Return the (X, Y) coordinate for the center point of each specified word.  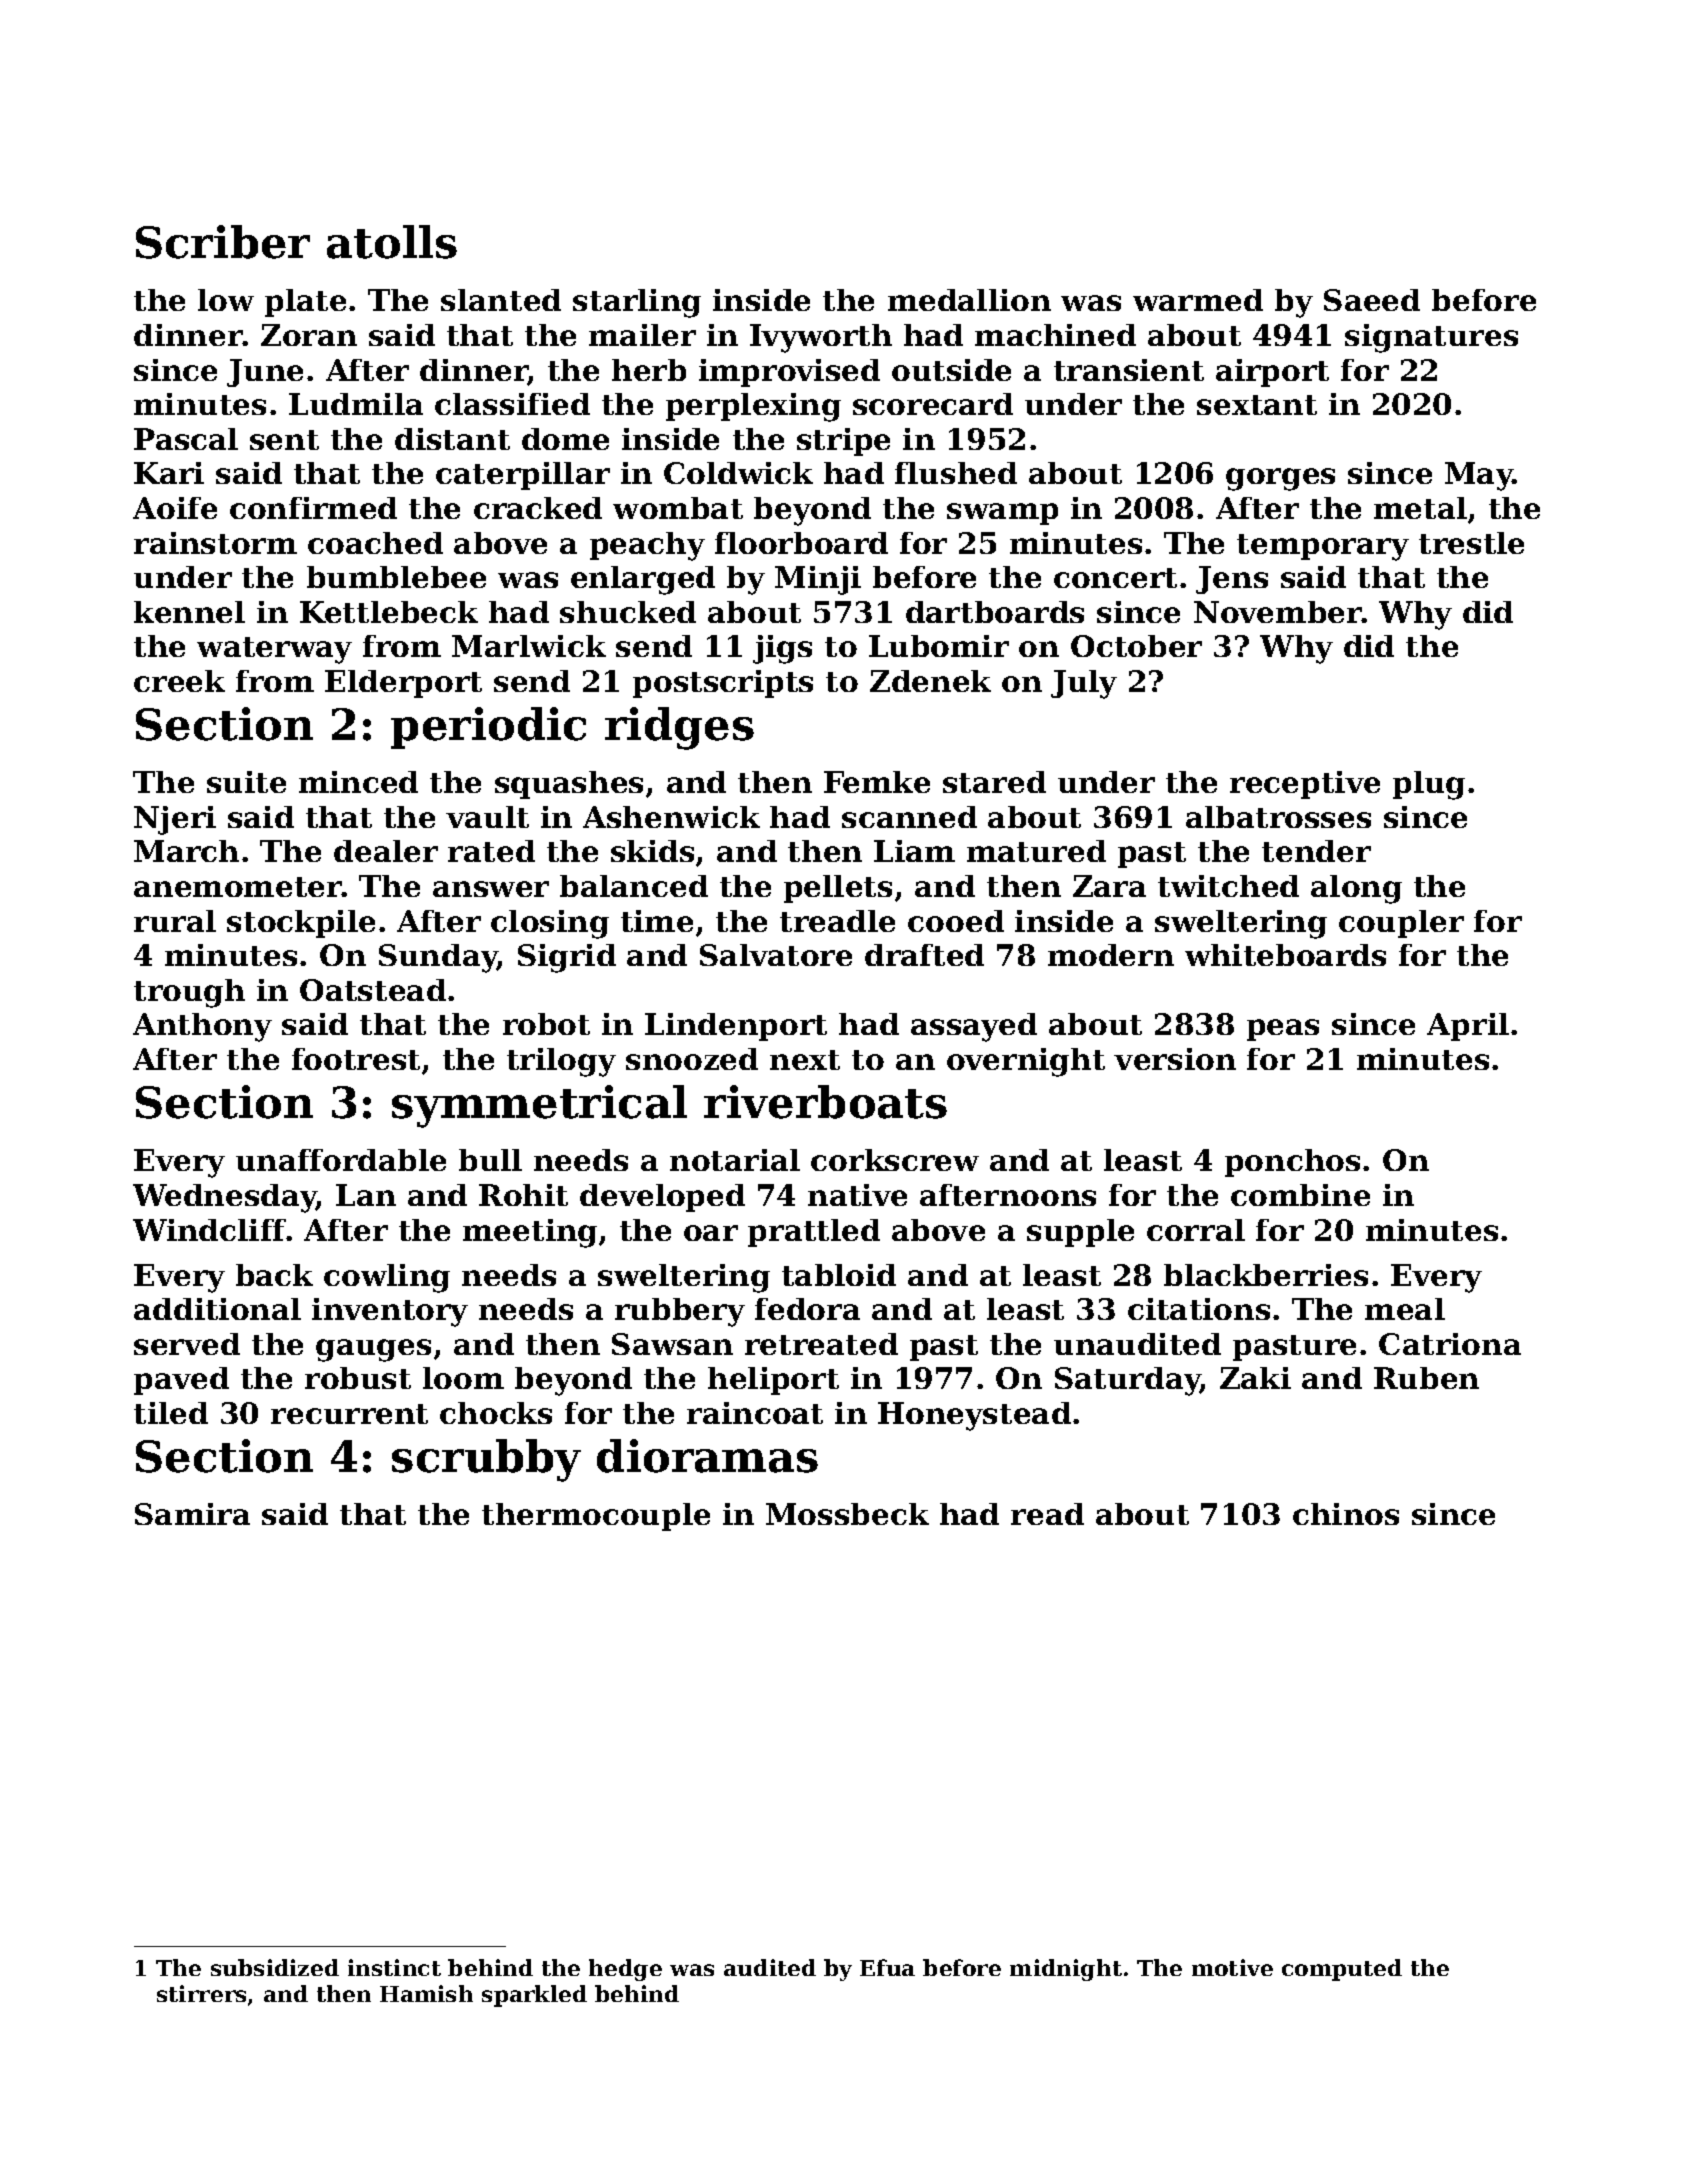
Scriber (223, 242)
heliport (773, 1381)
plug (1429, 785)
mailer (642, 335)
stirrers (201, 1993)
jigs (782, 649)
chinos (1346, 1514)
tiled (171, 1413)
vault (487, 817)
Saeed (1372, 300)
